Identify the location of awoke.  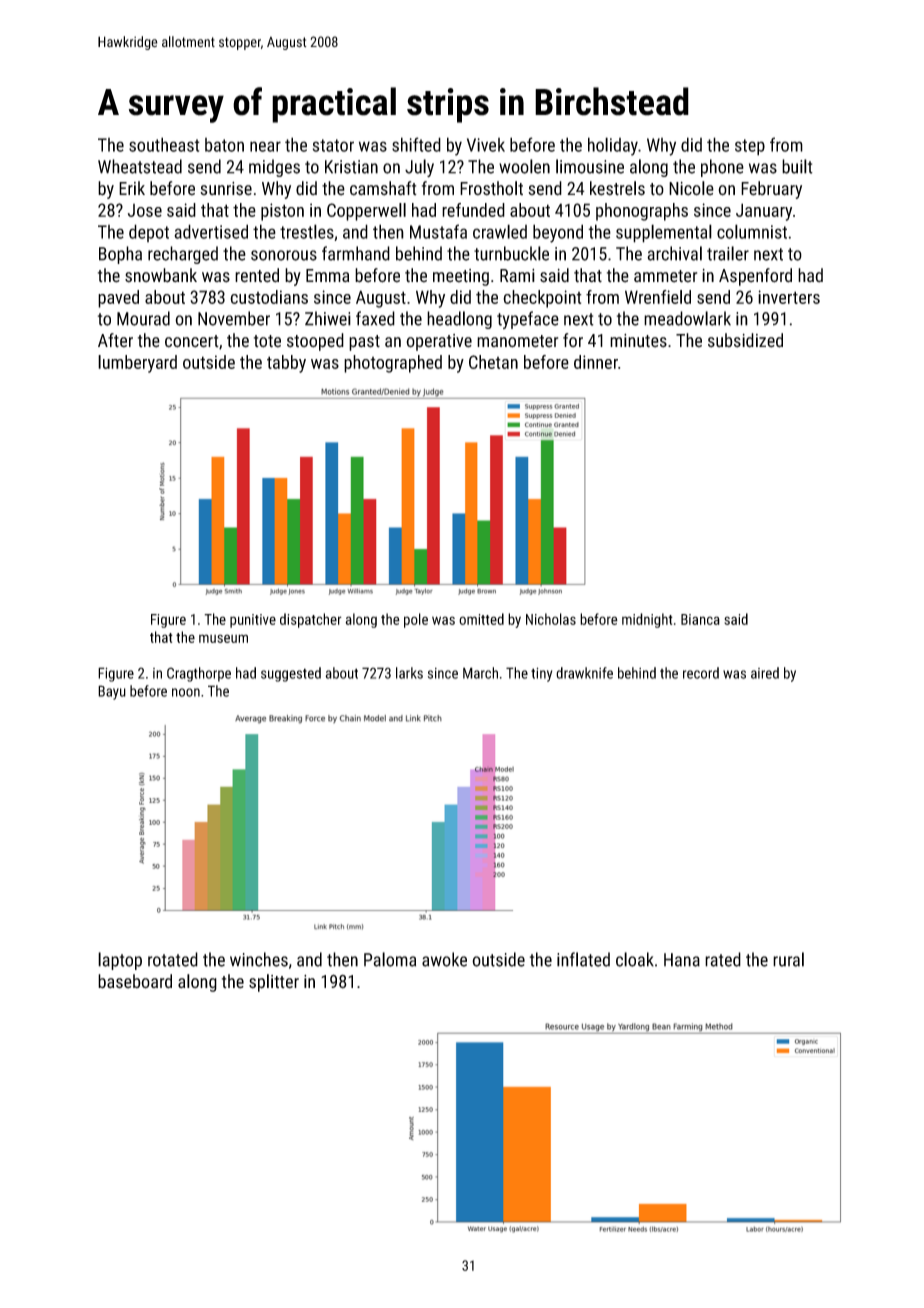
(444, 959).
